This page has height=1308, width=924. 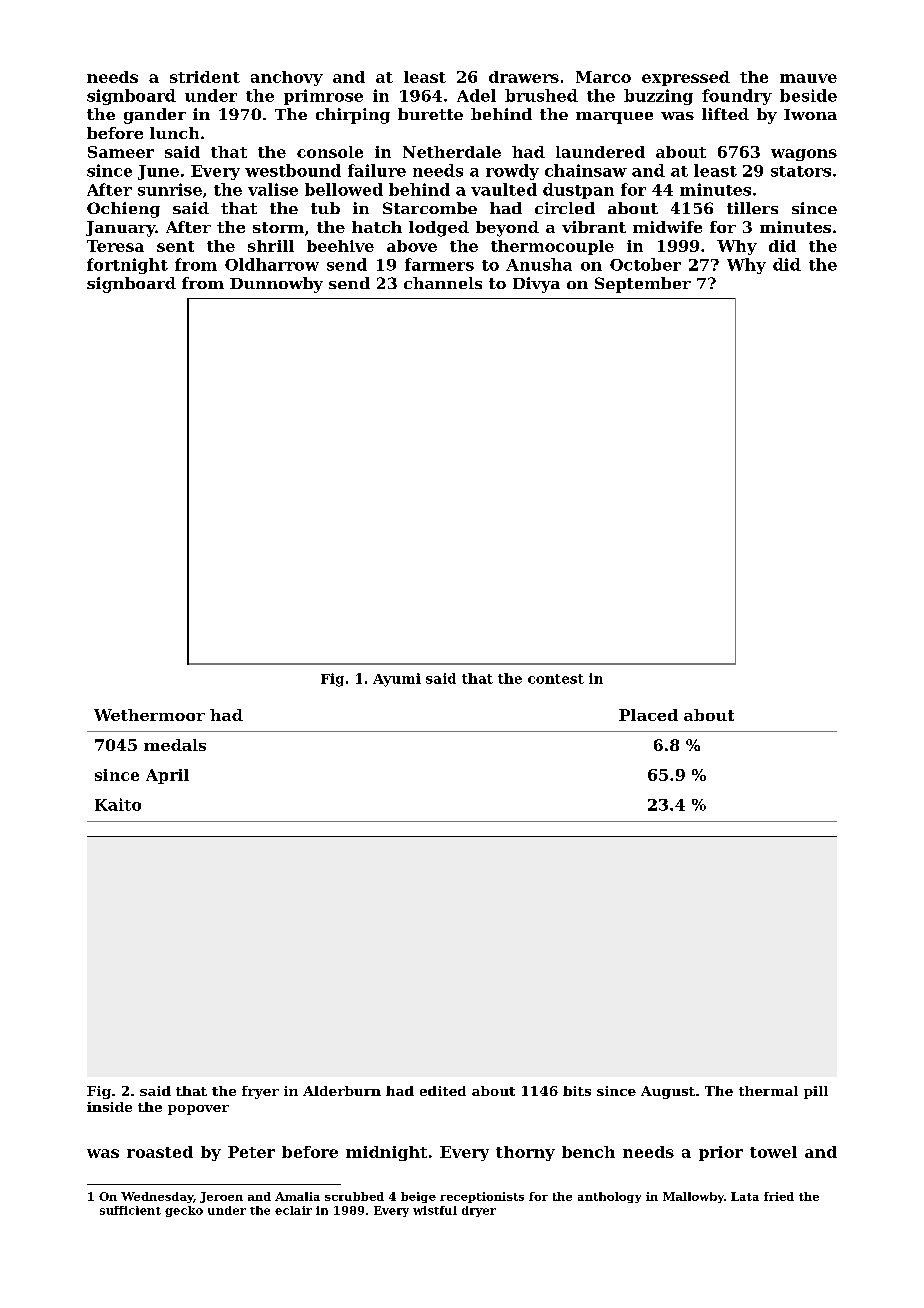 What do you see at coordinates (127, 266) in the page?
I see `fortnight` at bounding box center [127, 266].
